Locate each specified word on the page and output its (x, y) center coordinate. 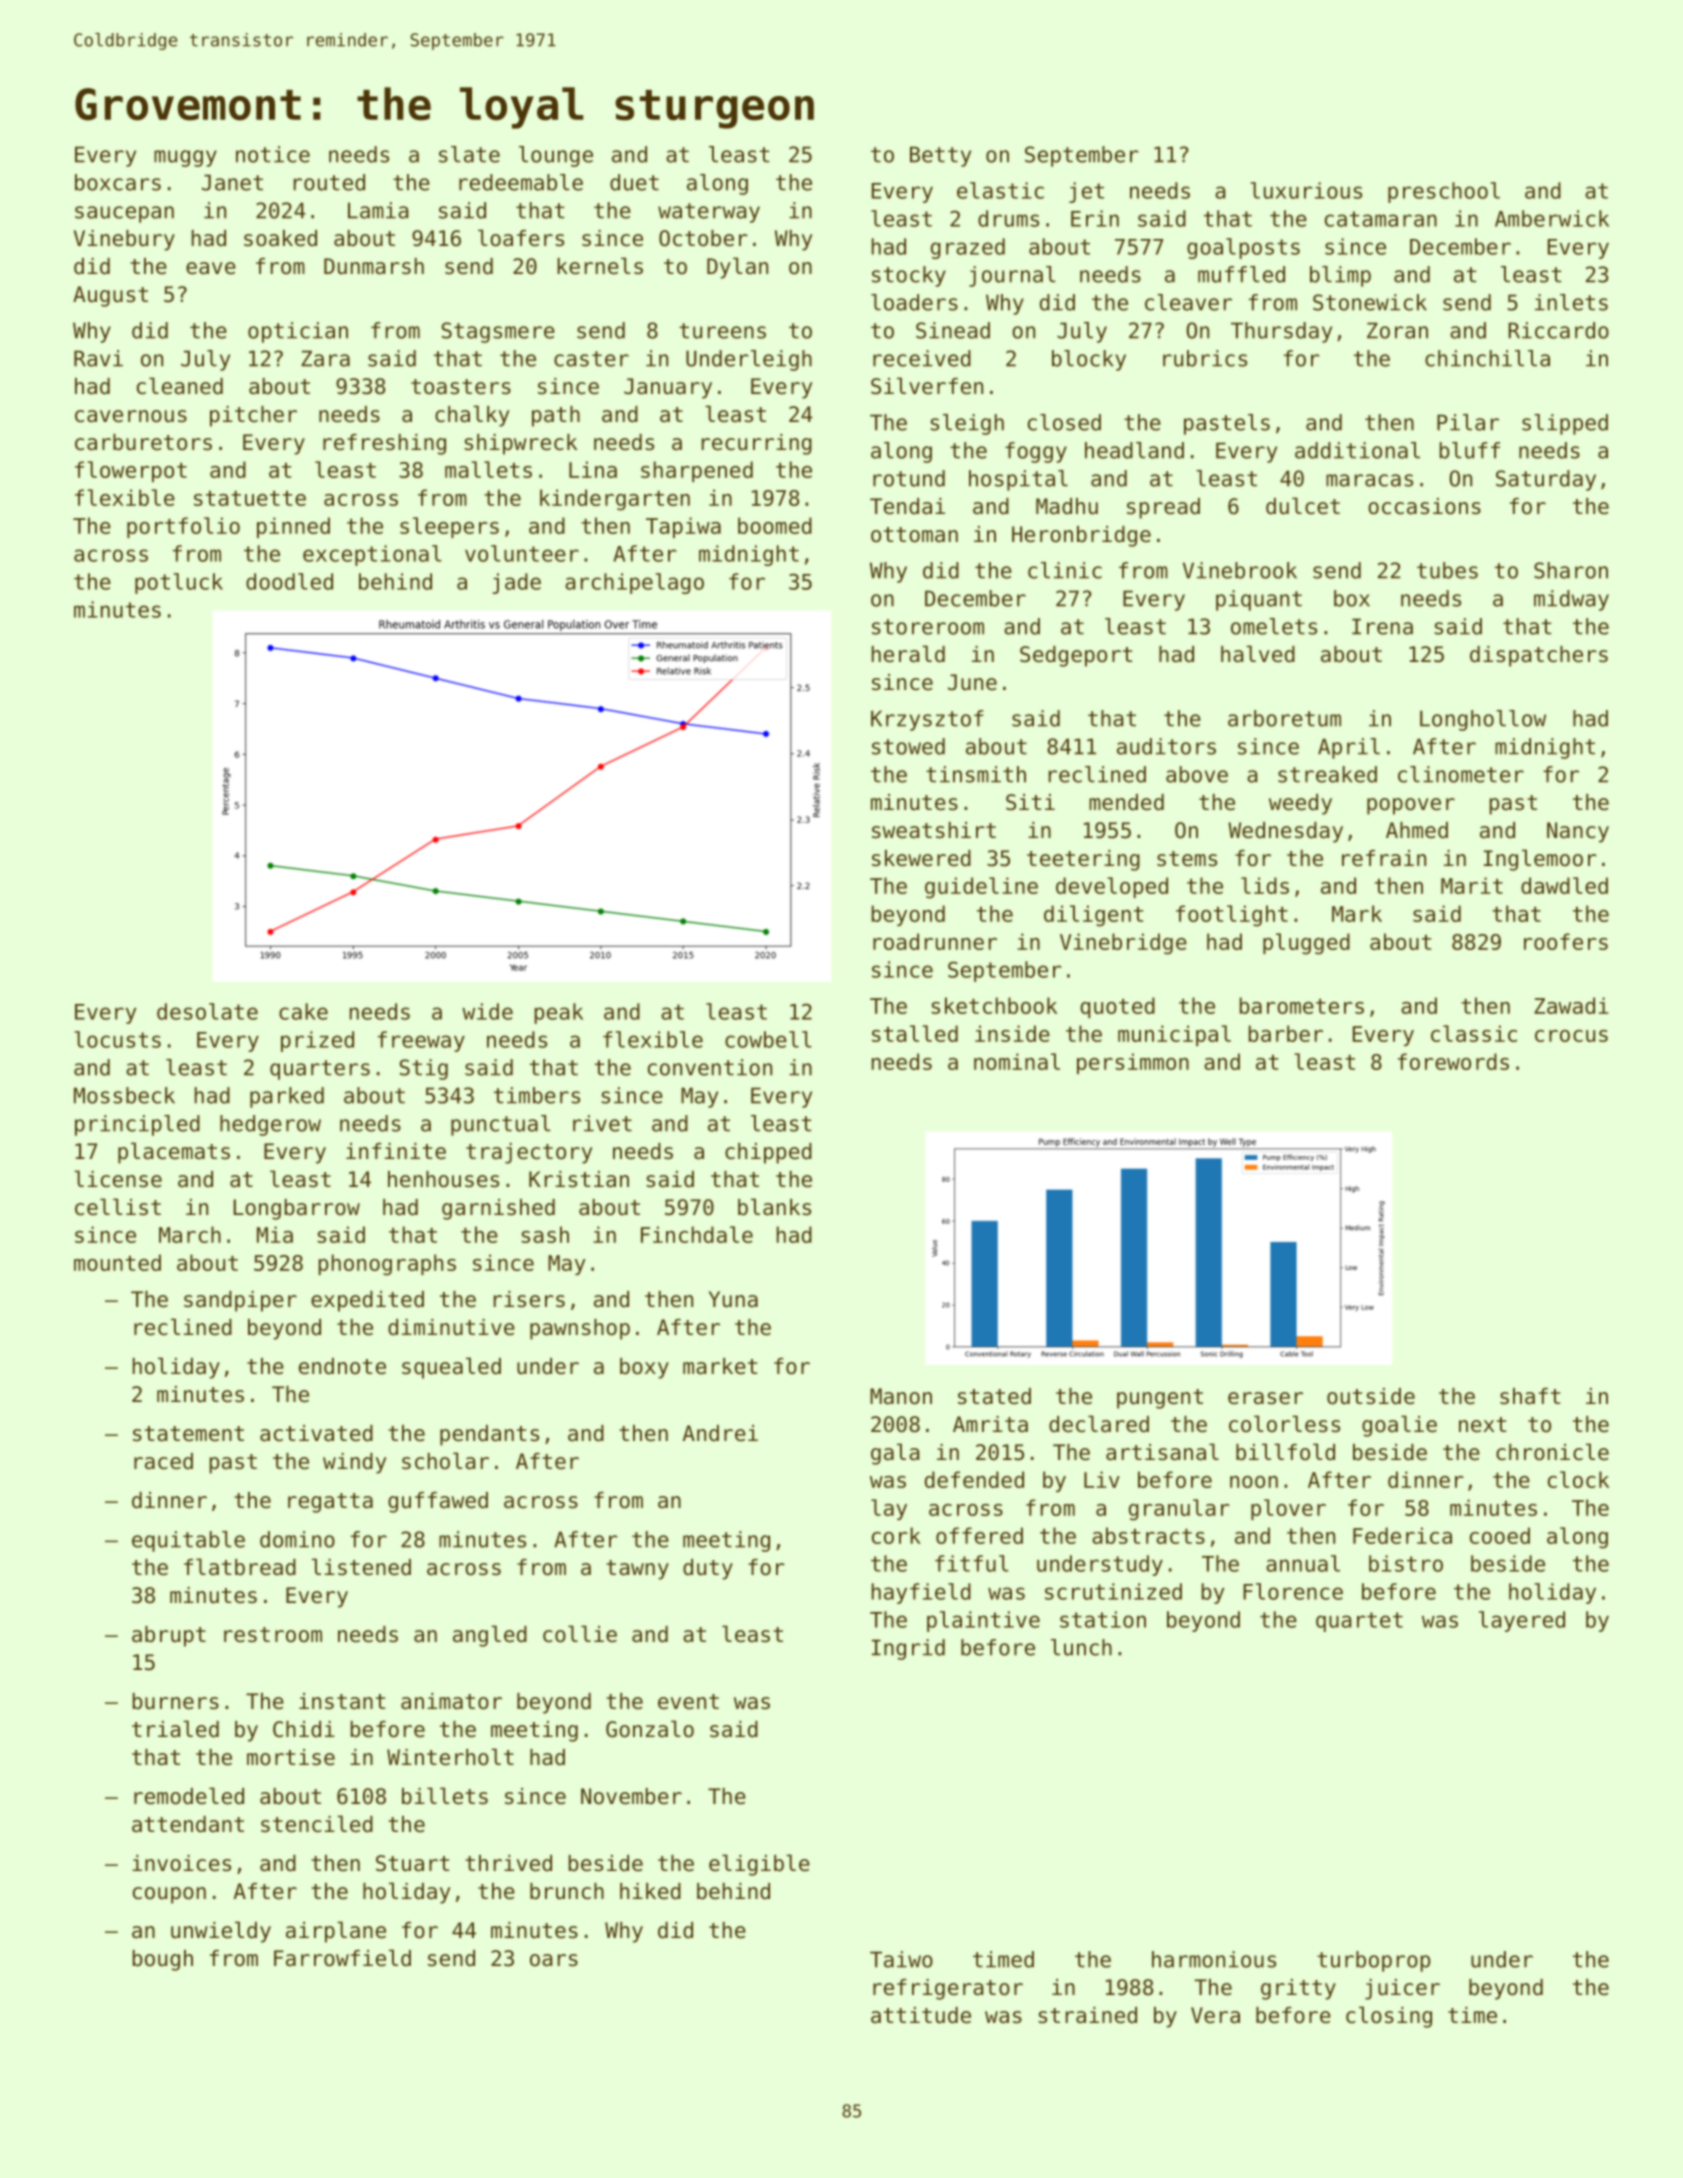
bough (163, 1960)
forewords (1453, 1061)
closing (1389, 2017)
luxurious (1306, 190)
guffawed (438, 1502)
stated (994, 1396)
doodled (289, 581)
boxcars (118, 182)
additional (1357, 450)
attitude (921, 2015)
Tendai (907, 506)
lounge (556, 156)
